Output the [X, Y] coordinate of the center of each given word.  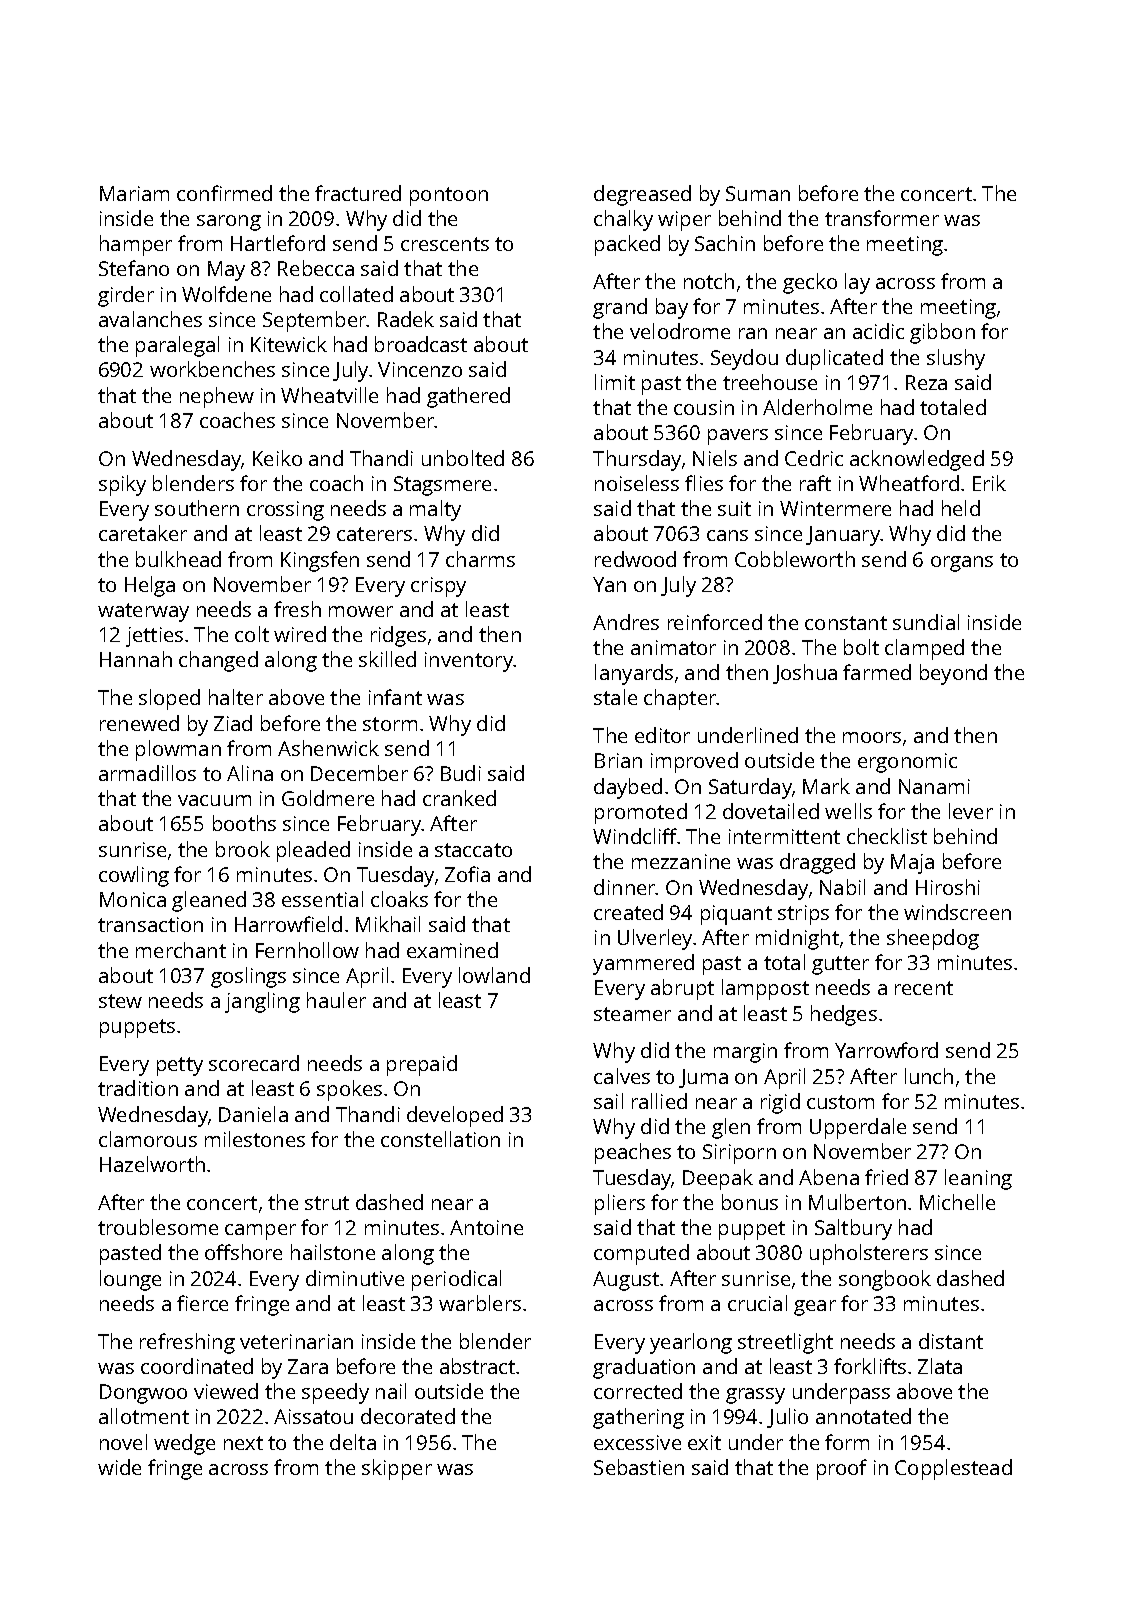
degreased [642, 195]
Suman [758, 193]
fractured [358, 193]
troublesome [158, 1227]
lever [971, 811]
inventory [469, 662]
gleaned [209, 901]
